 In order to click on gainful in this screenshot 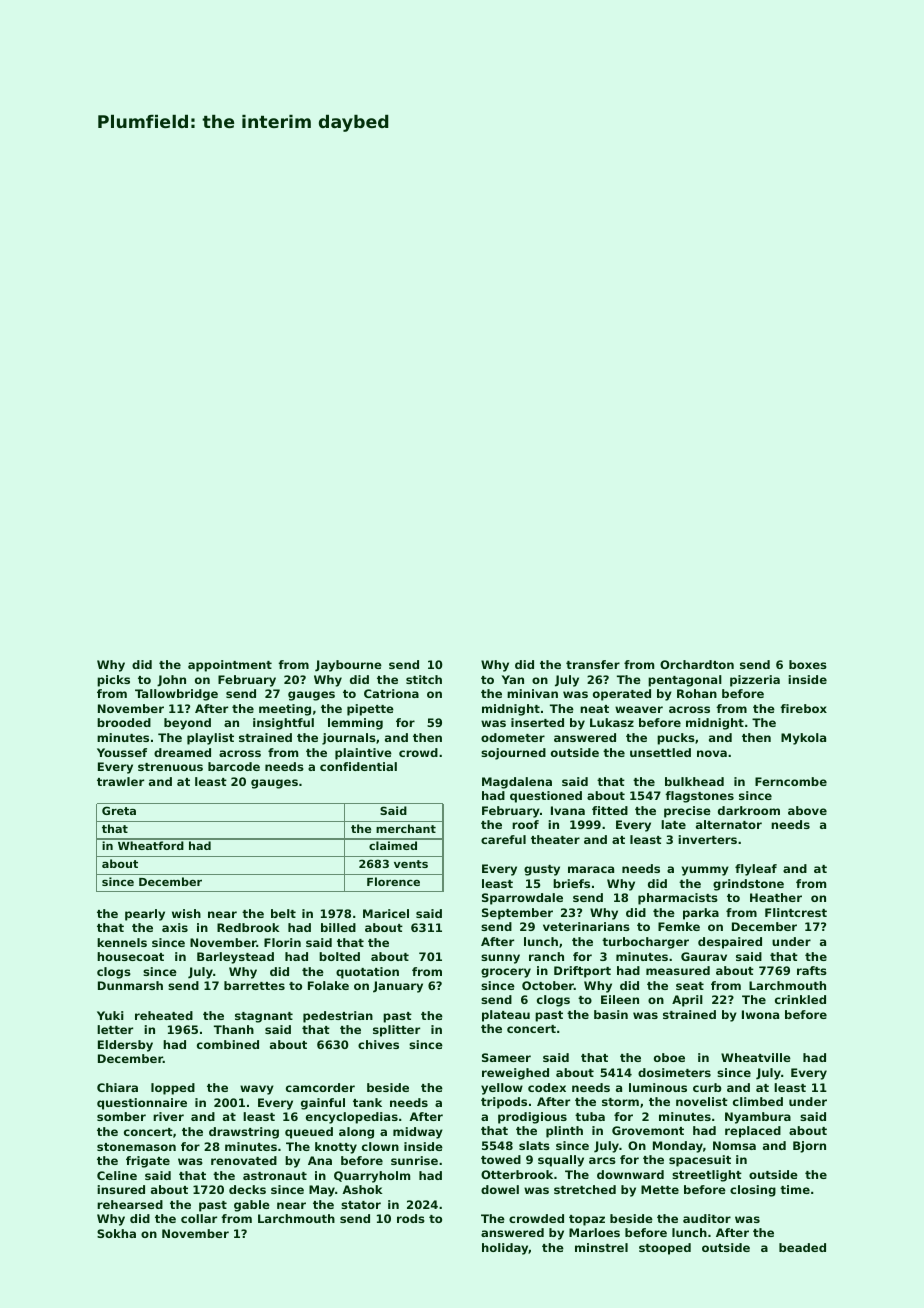, I will do `click(323, 1104)`.
